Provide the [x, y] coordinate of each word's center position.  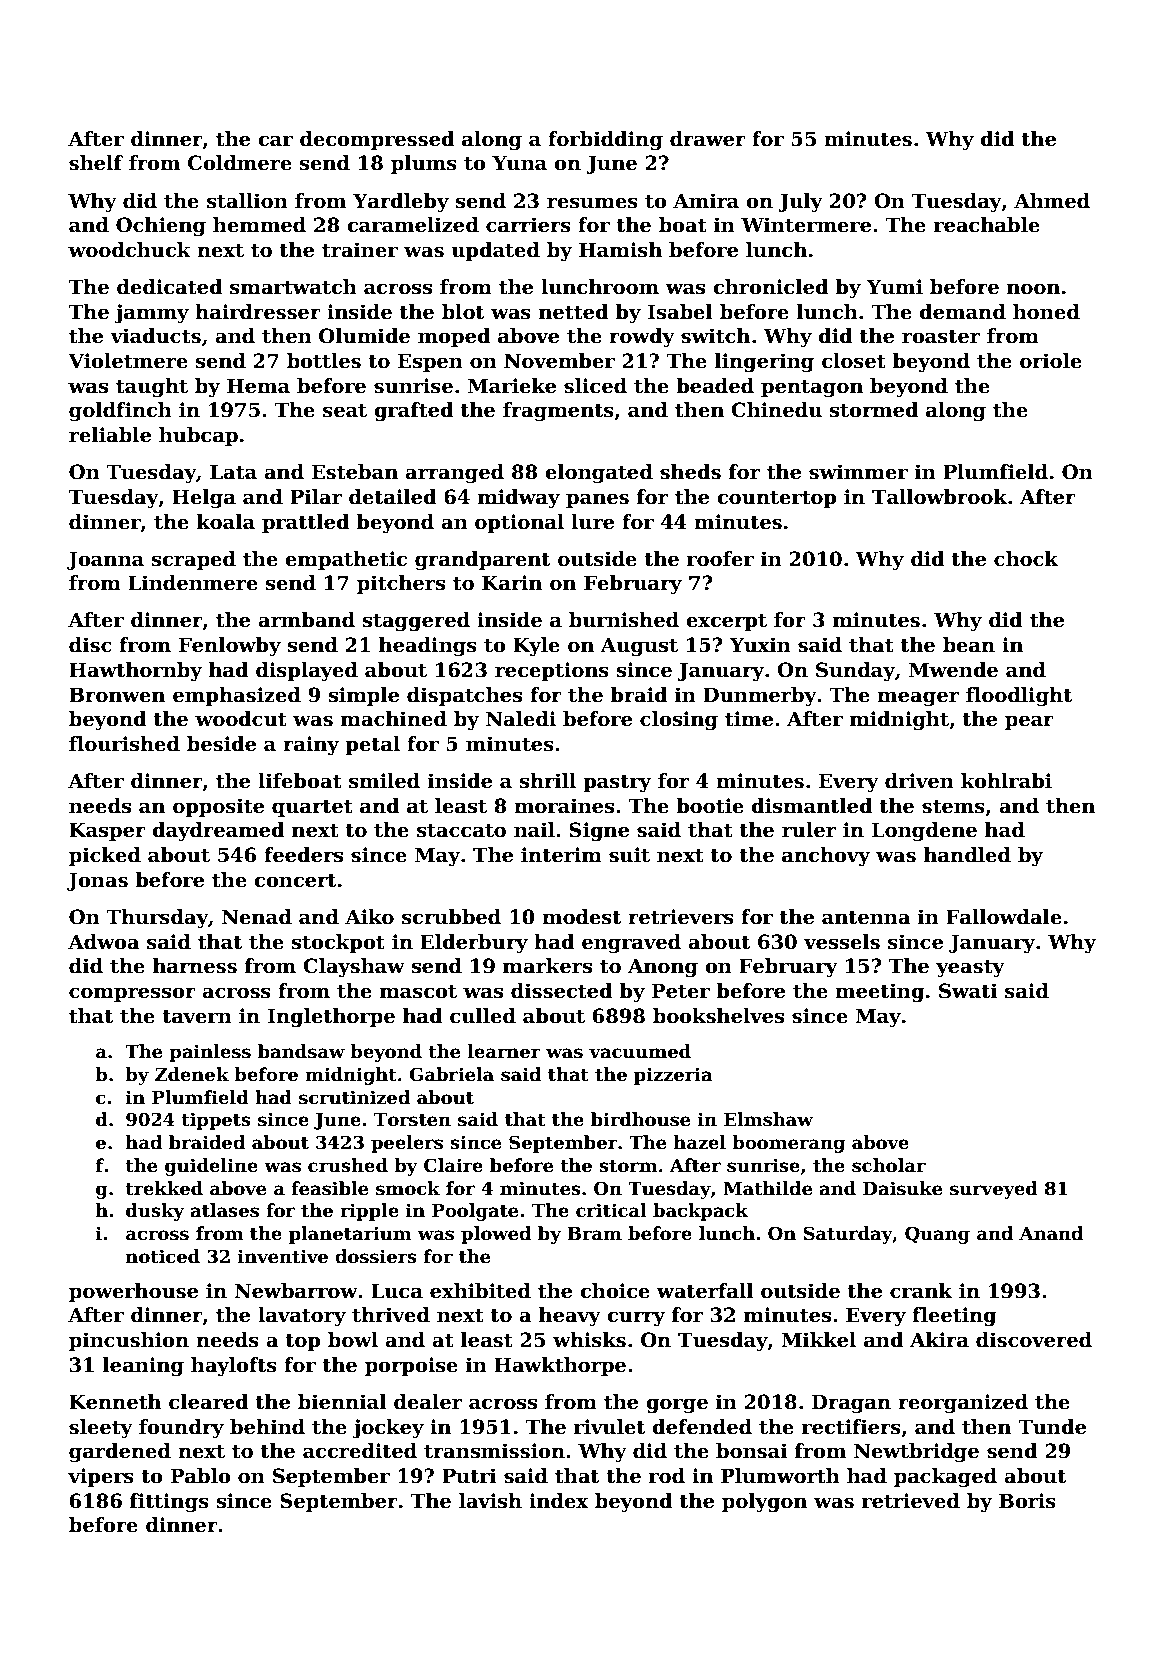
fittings [169, 1503]
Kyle [536, 647]
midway [519, 498]
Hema [258, 386]
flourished [124, 744]
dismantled [811, 806]
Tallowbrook [939, 497]
